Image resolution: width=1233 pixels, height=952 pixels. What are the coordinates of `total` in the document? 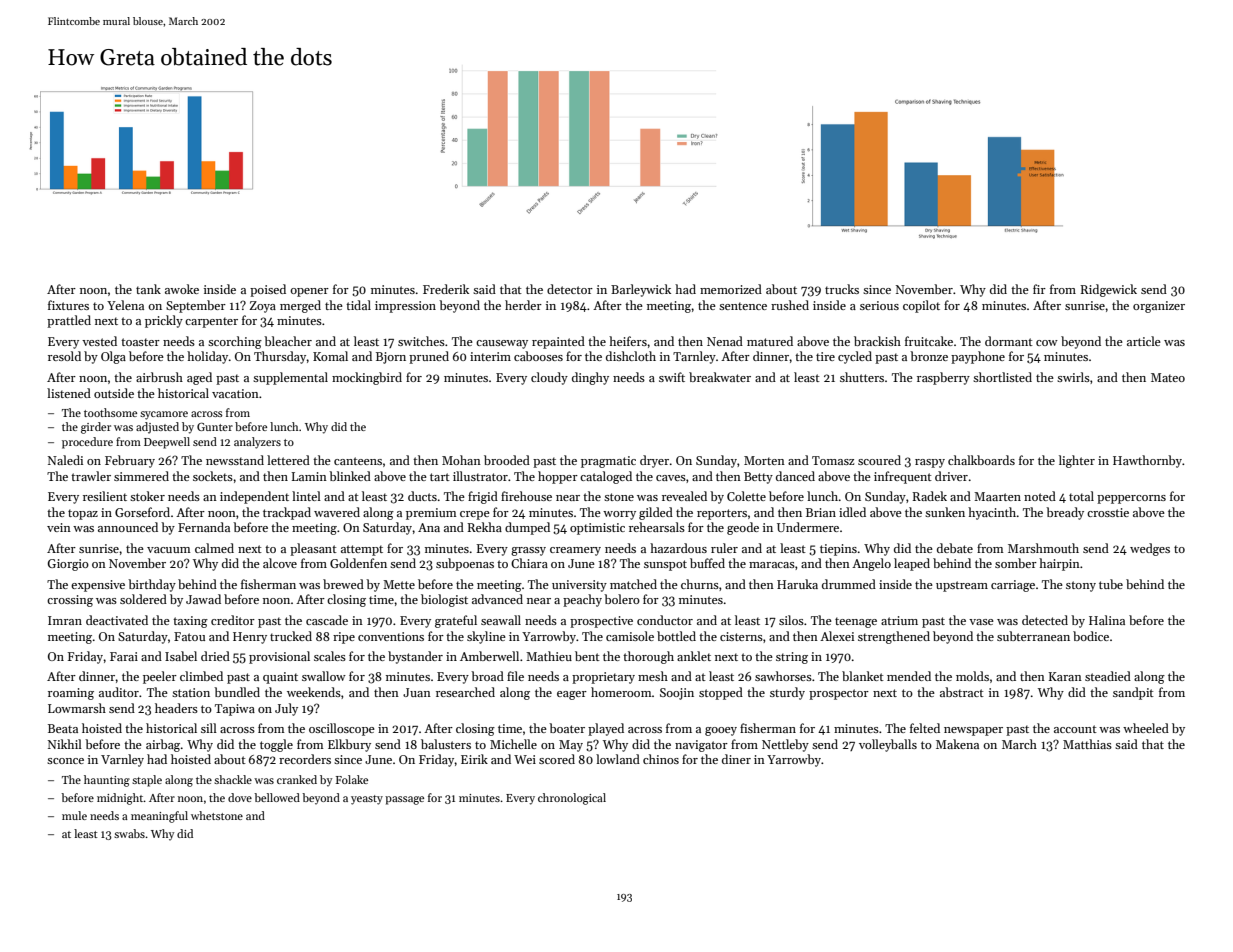 It's located at (1081, 496).
